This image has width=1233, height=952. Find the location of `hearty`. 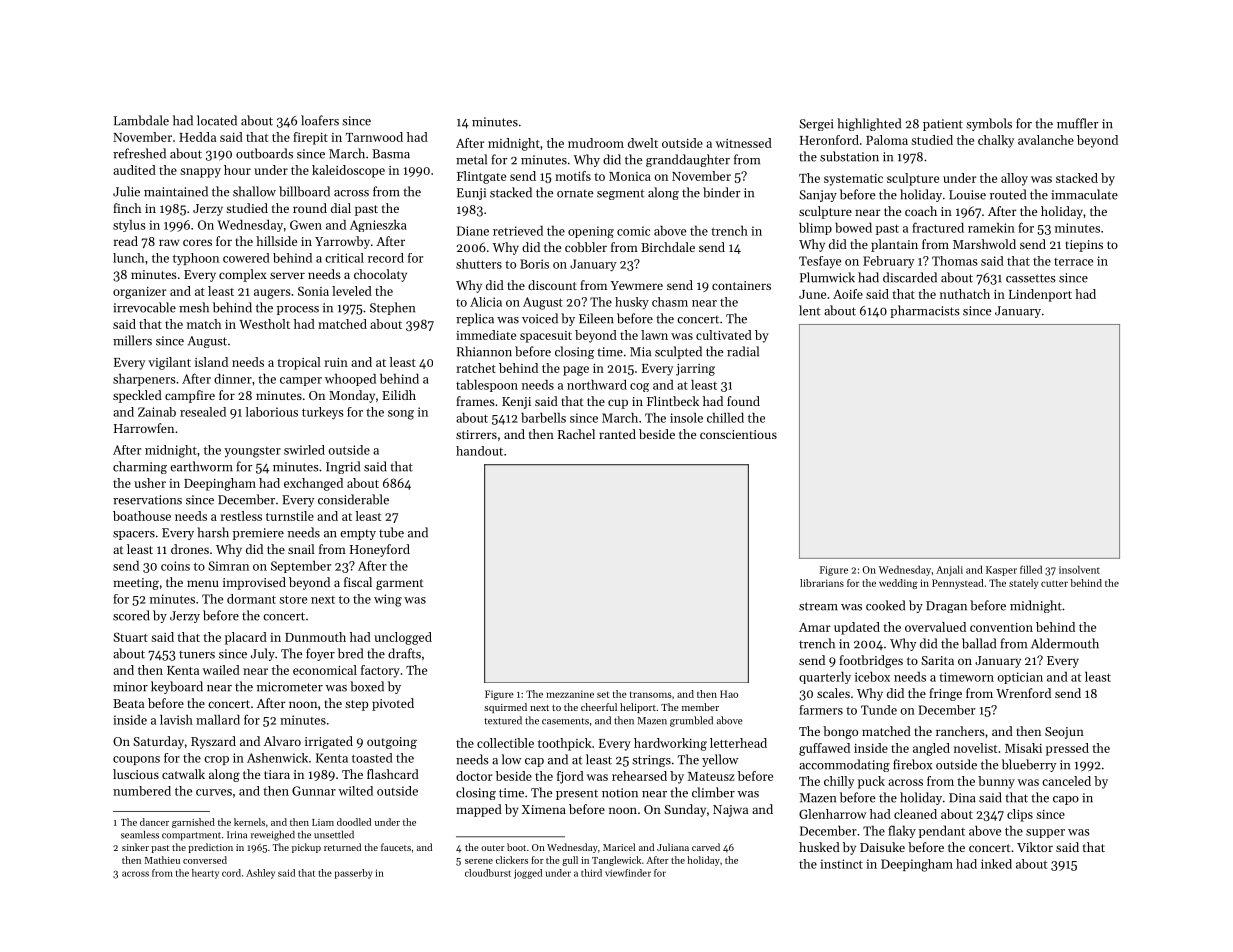

hearty is located at coordinates (205, 874).
